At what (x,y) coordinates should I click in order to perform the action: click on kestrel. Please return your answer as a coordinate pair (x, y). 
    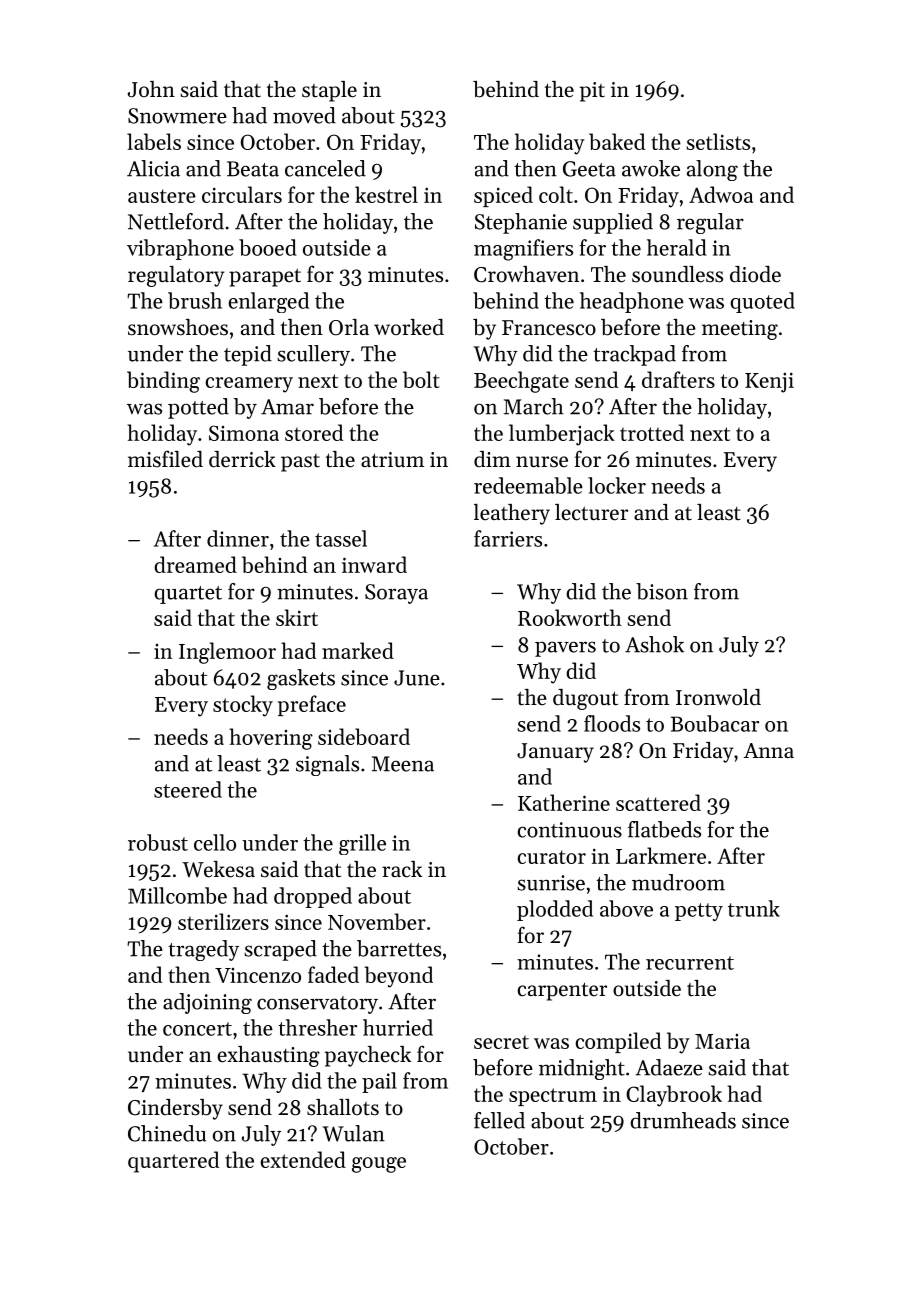
    Looking at the image, I should click on (386, 194).
